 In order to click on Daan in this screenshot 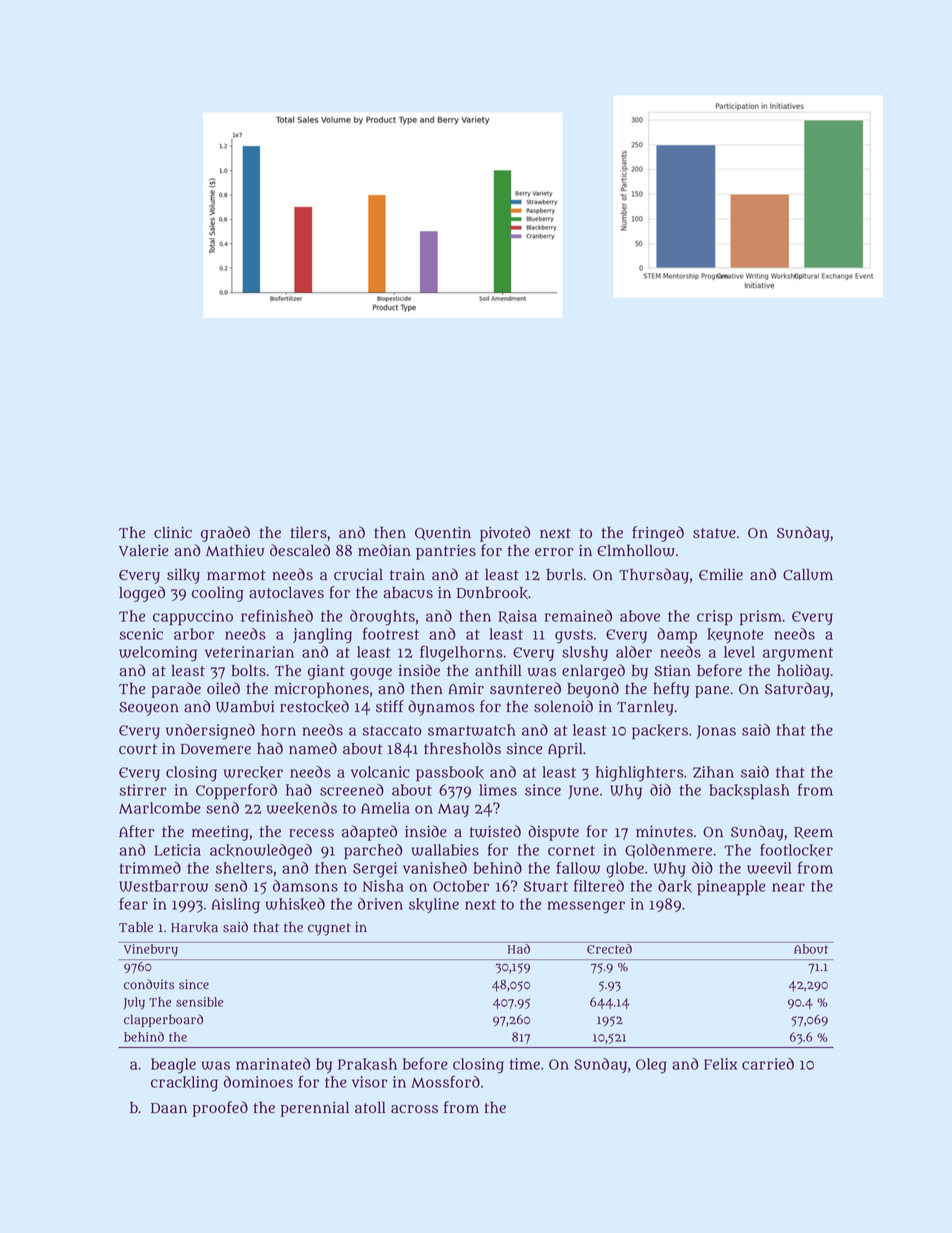, I will do `click(169, 1108)`.
